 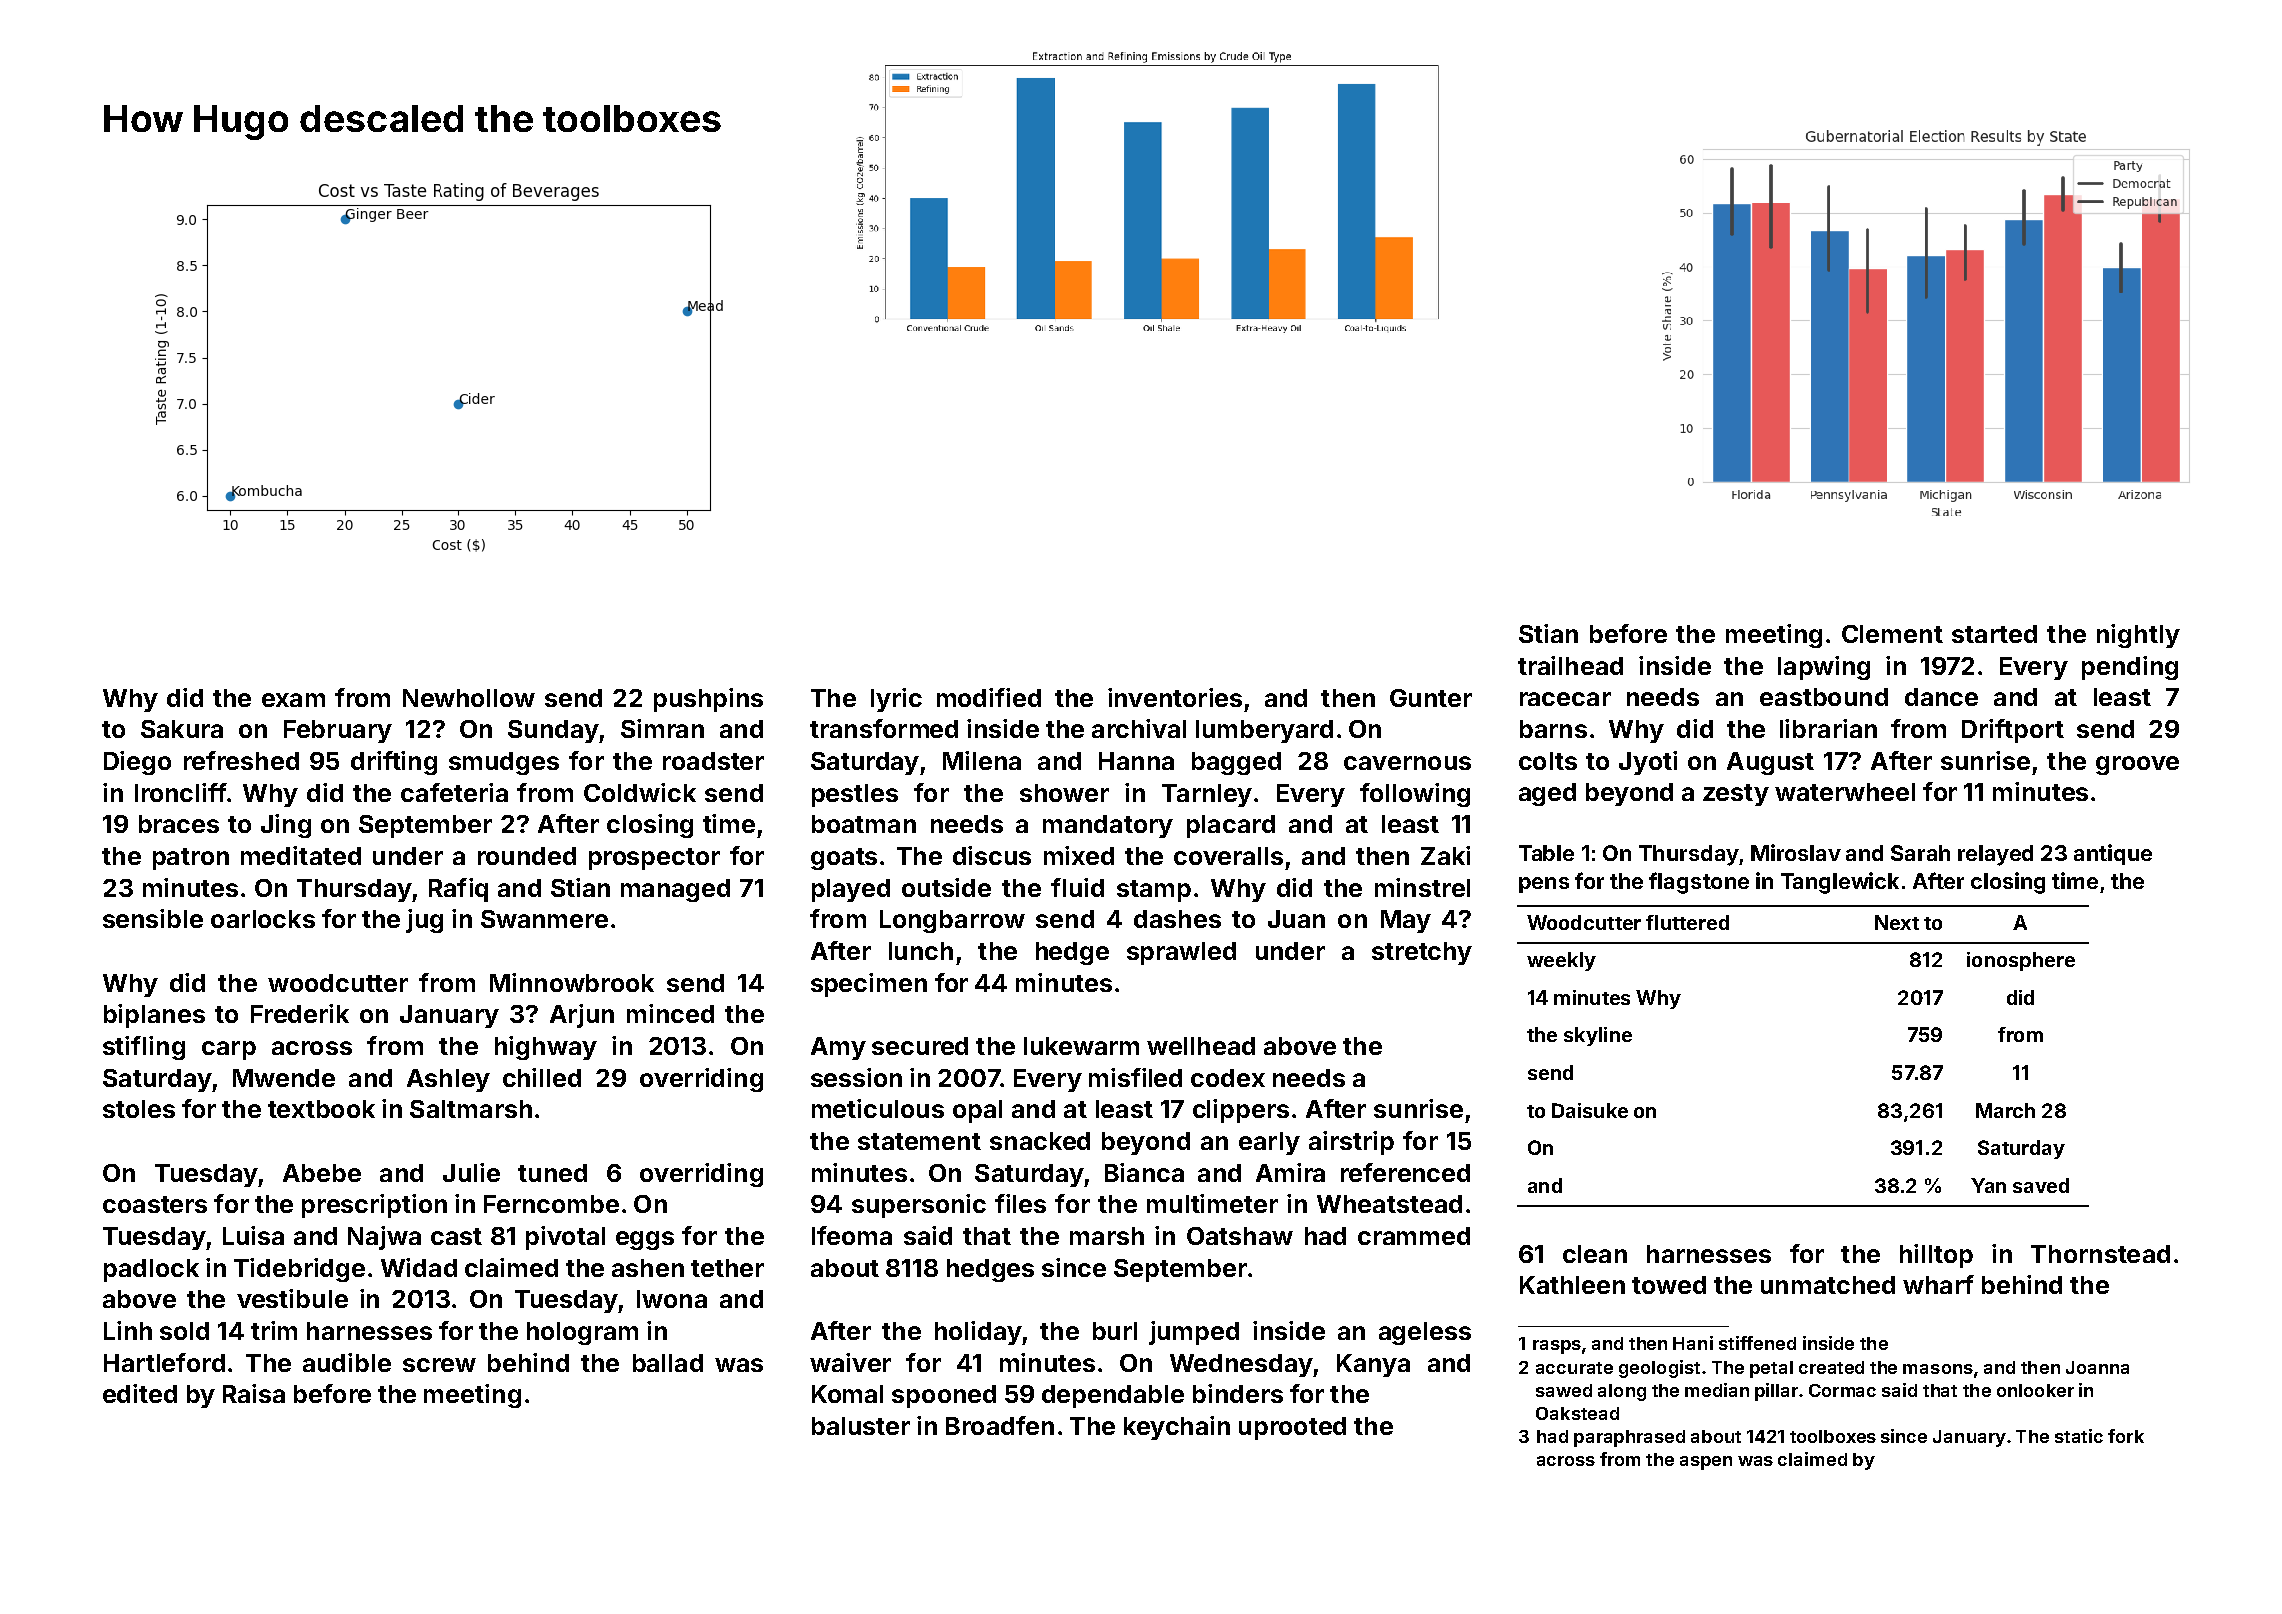 I want to click on Yan, so click(x=1988, y=1185).
